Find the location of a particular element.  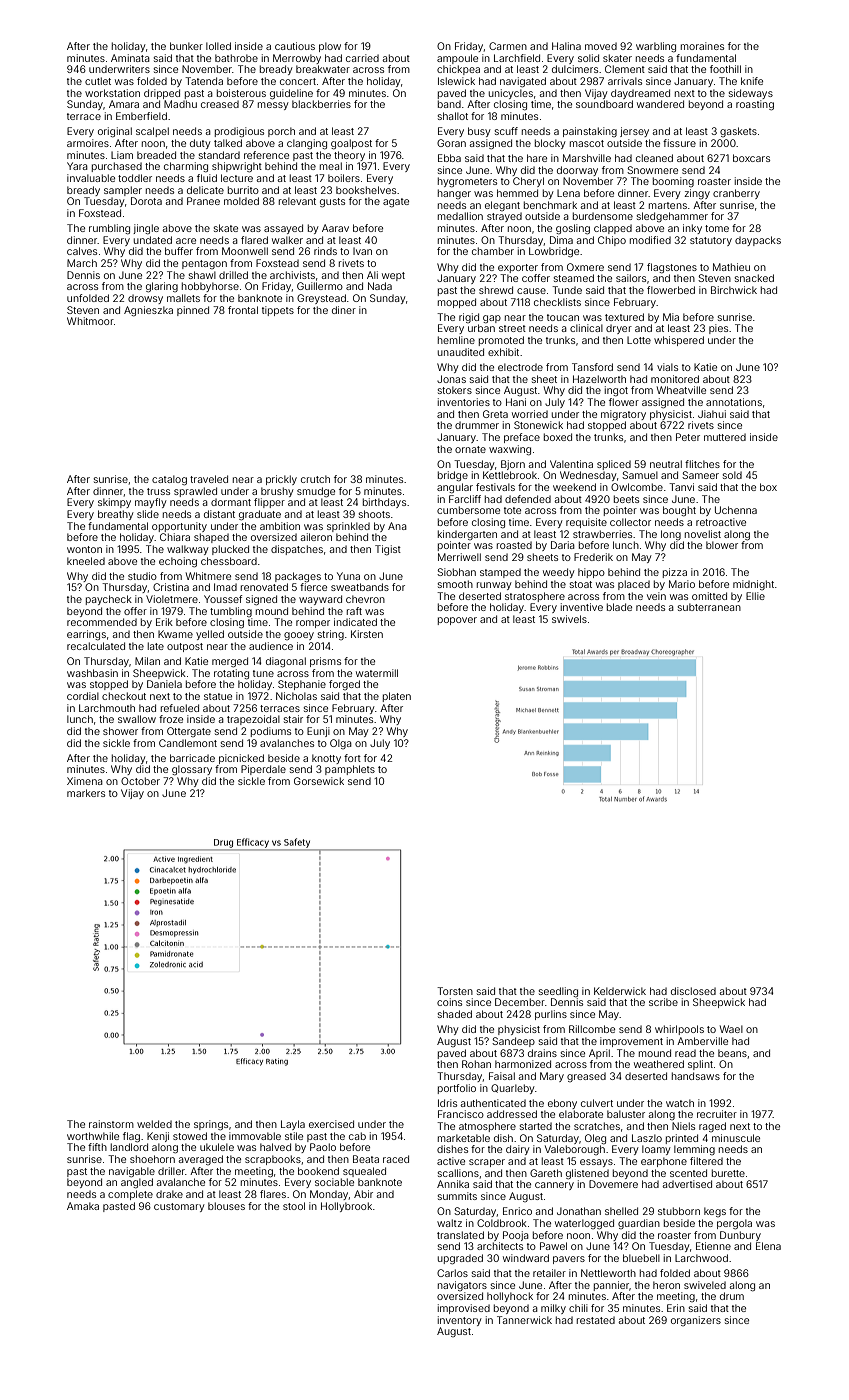

drilled is located at coordinates (233, 275).
